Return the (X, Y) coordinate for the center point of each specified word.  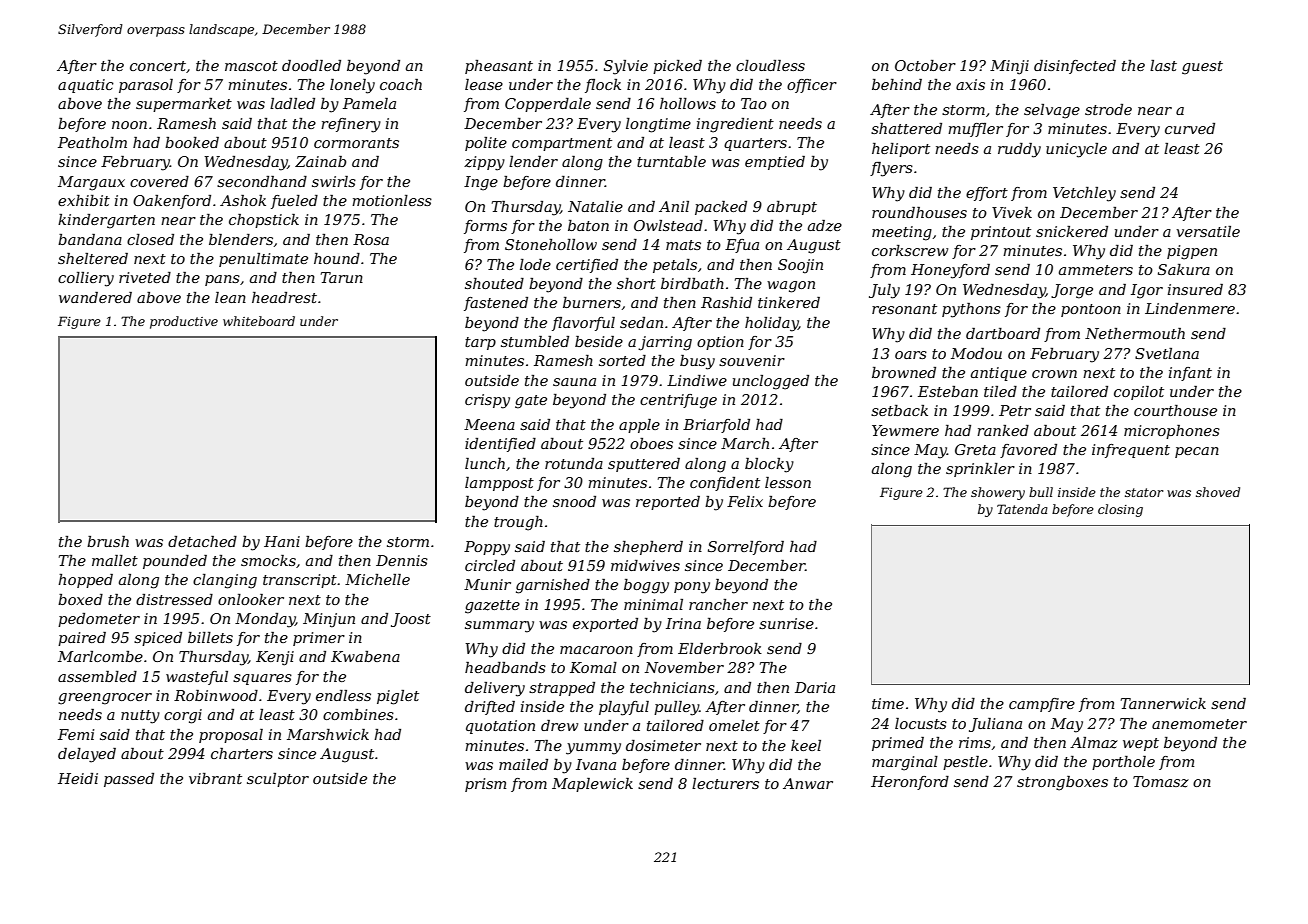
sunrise (786, 623)
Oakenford (172, 202)
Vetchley (1084, 194)
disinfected (1075, 67)
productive (184, 322)
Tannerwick (1163, 703)
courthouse (1175, 410)
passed (129, 780)
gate (531, 402)
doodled (311, 65)
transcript (300, 581)
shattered (906, 128)
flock (603, 86)
